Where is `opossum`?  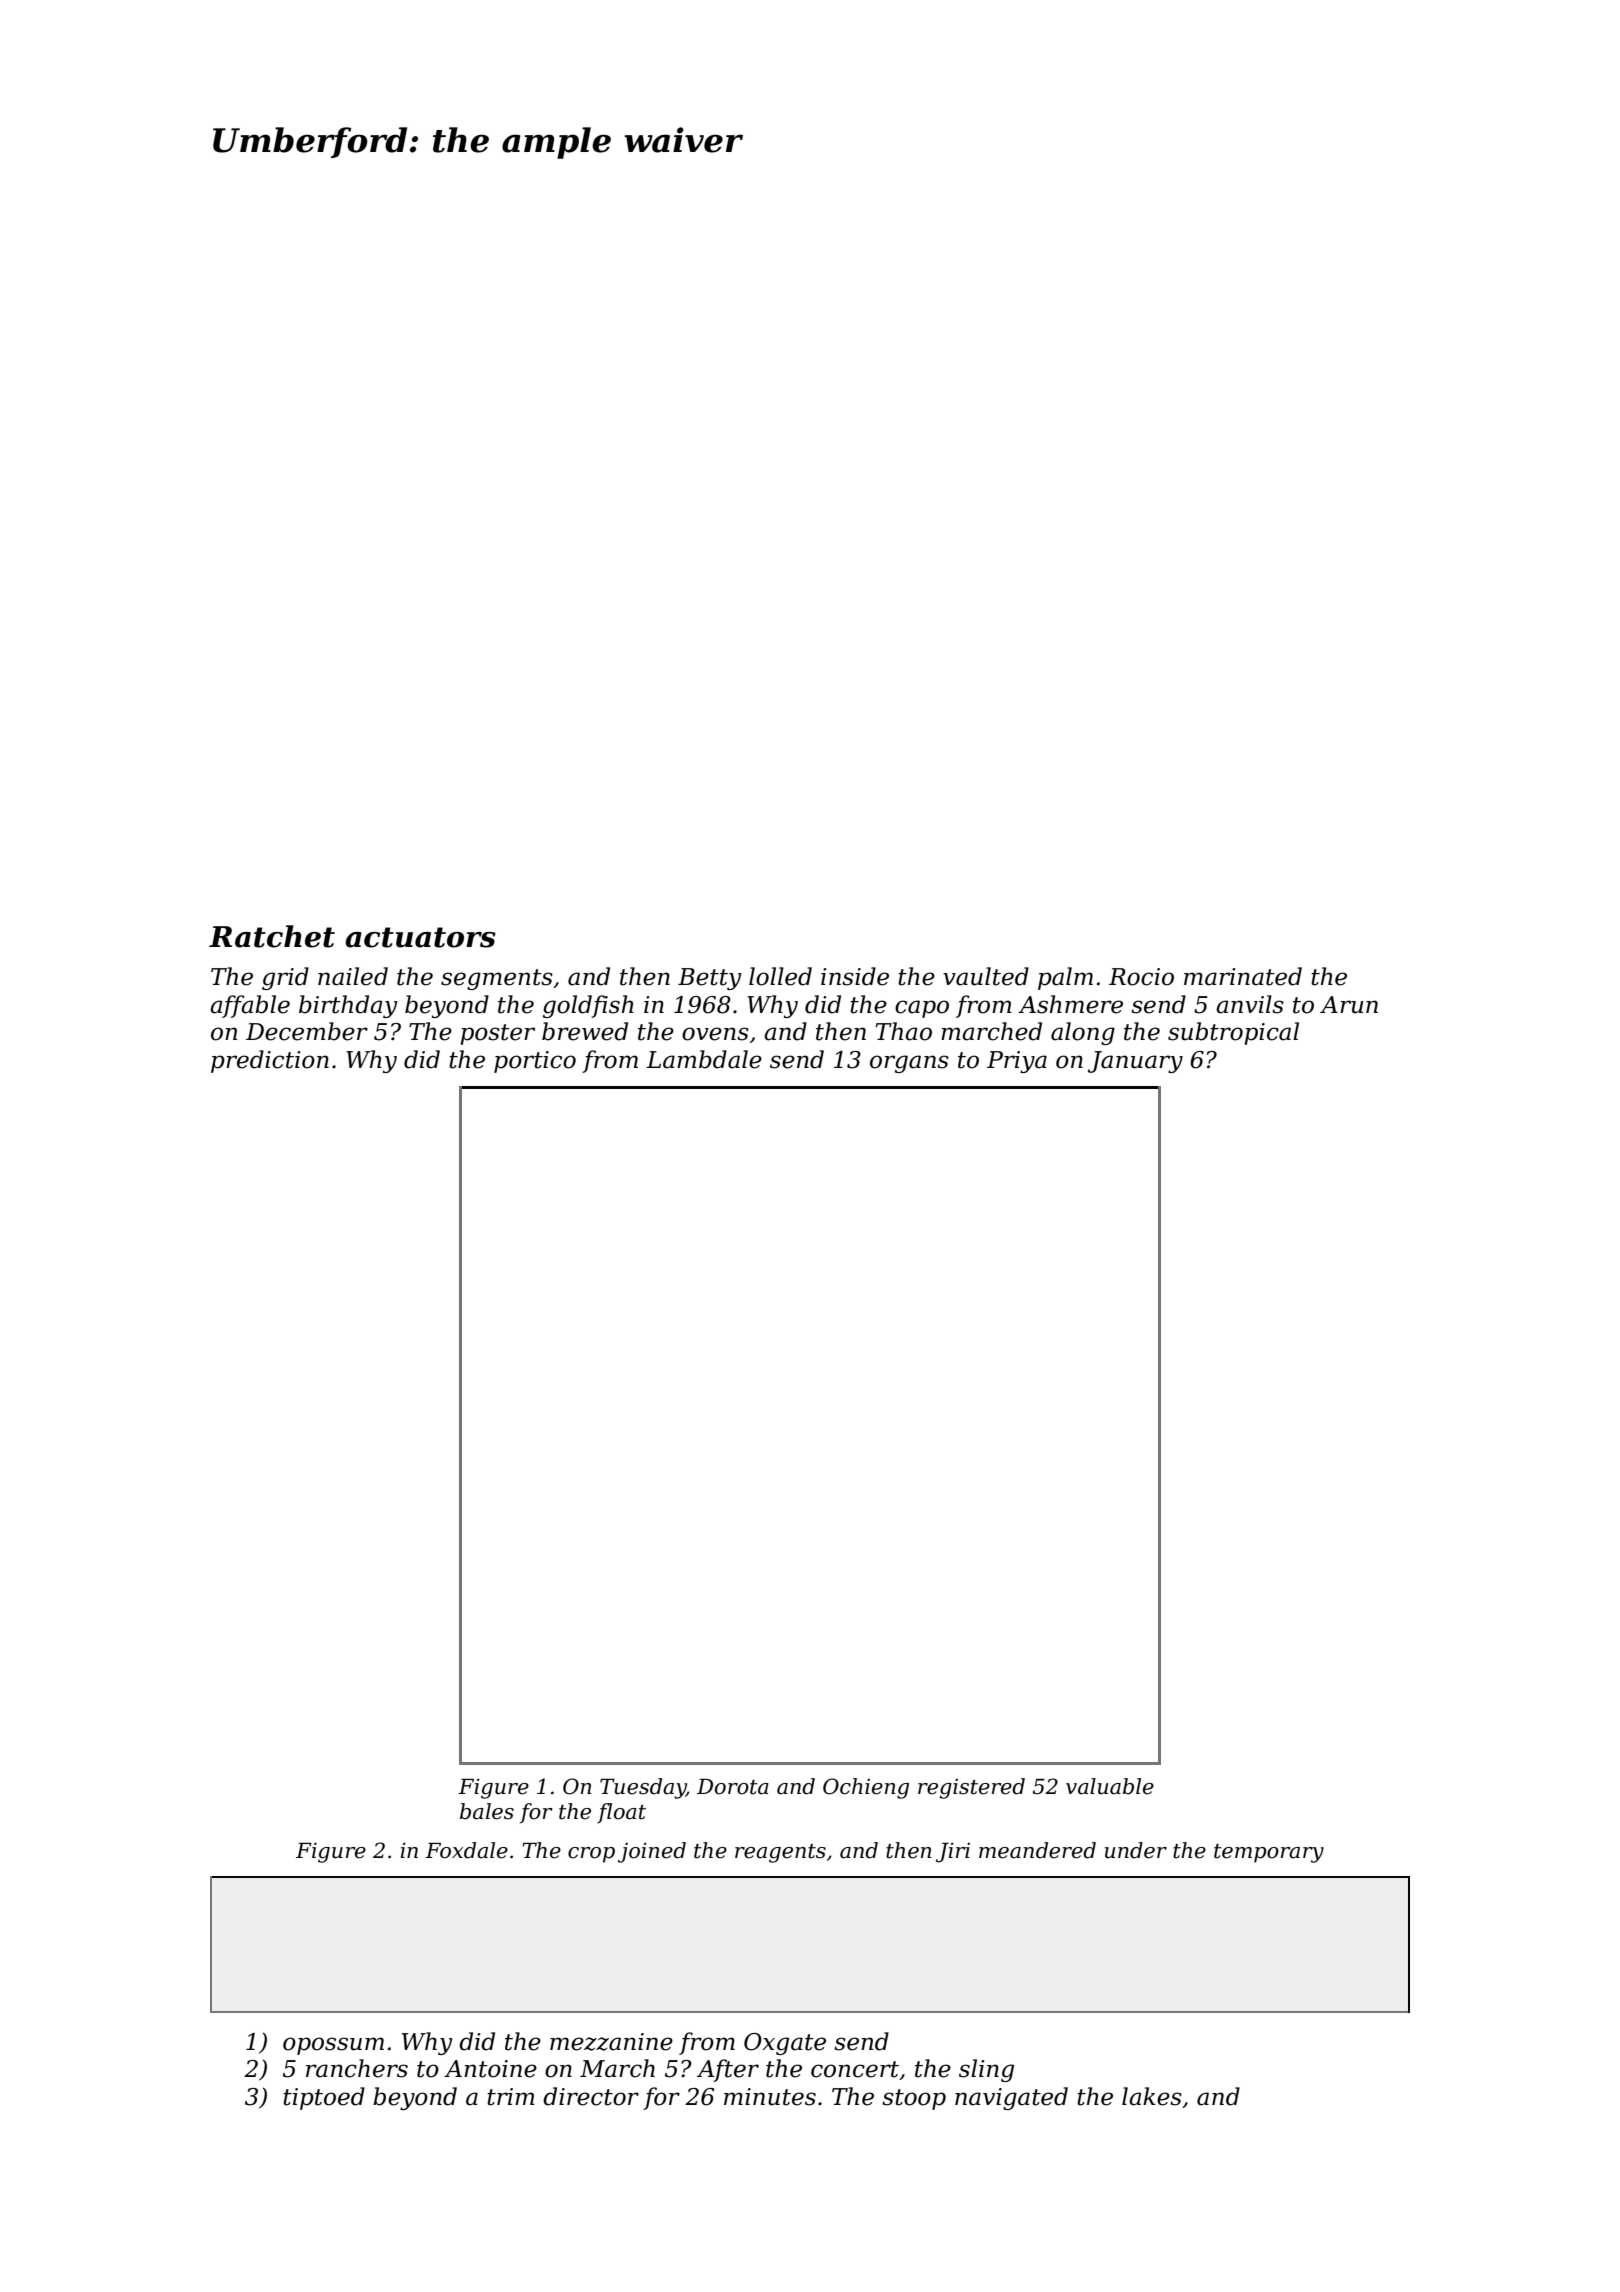
opossum is located at coordinates (333, 2046).
